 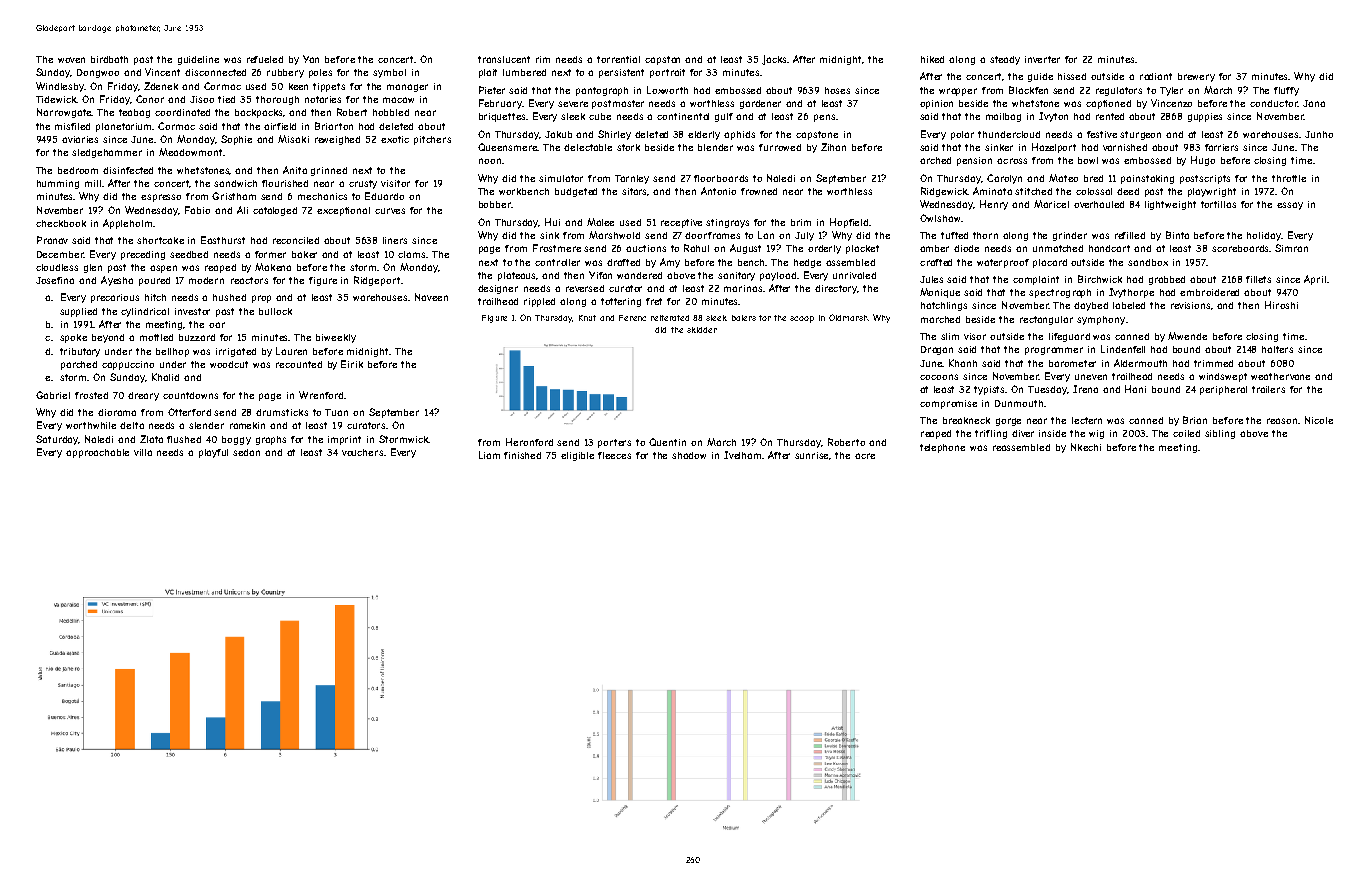 I want to click on Dragan, so click(x=937, y=350).
